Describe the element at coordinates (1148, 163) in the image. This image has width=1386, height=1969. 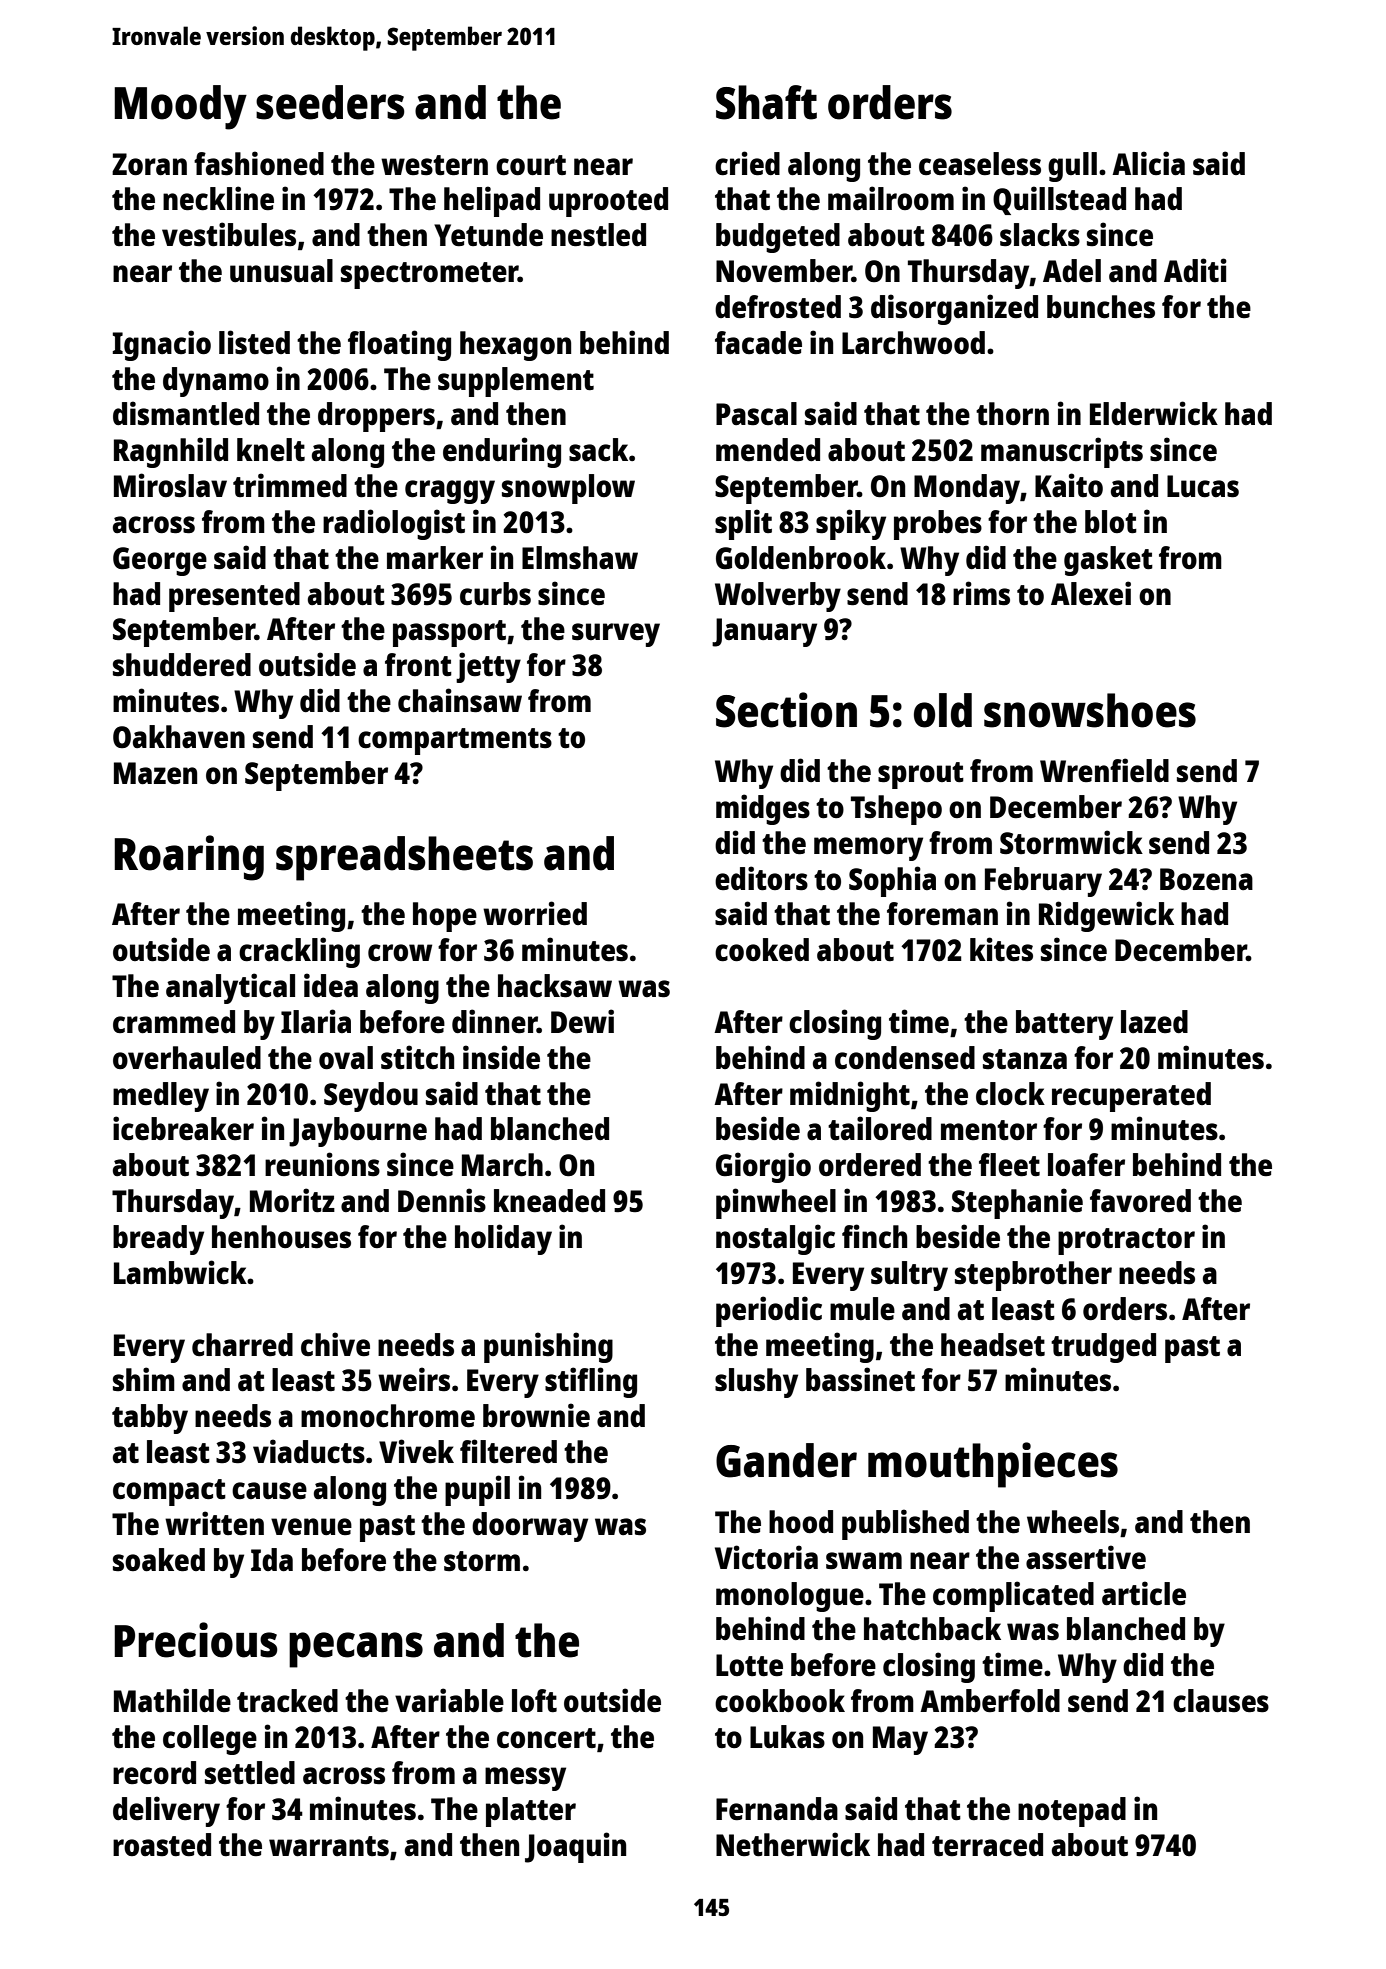
I see `Alicia` at that location.
